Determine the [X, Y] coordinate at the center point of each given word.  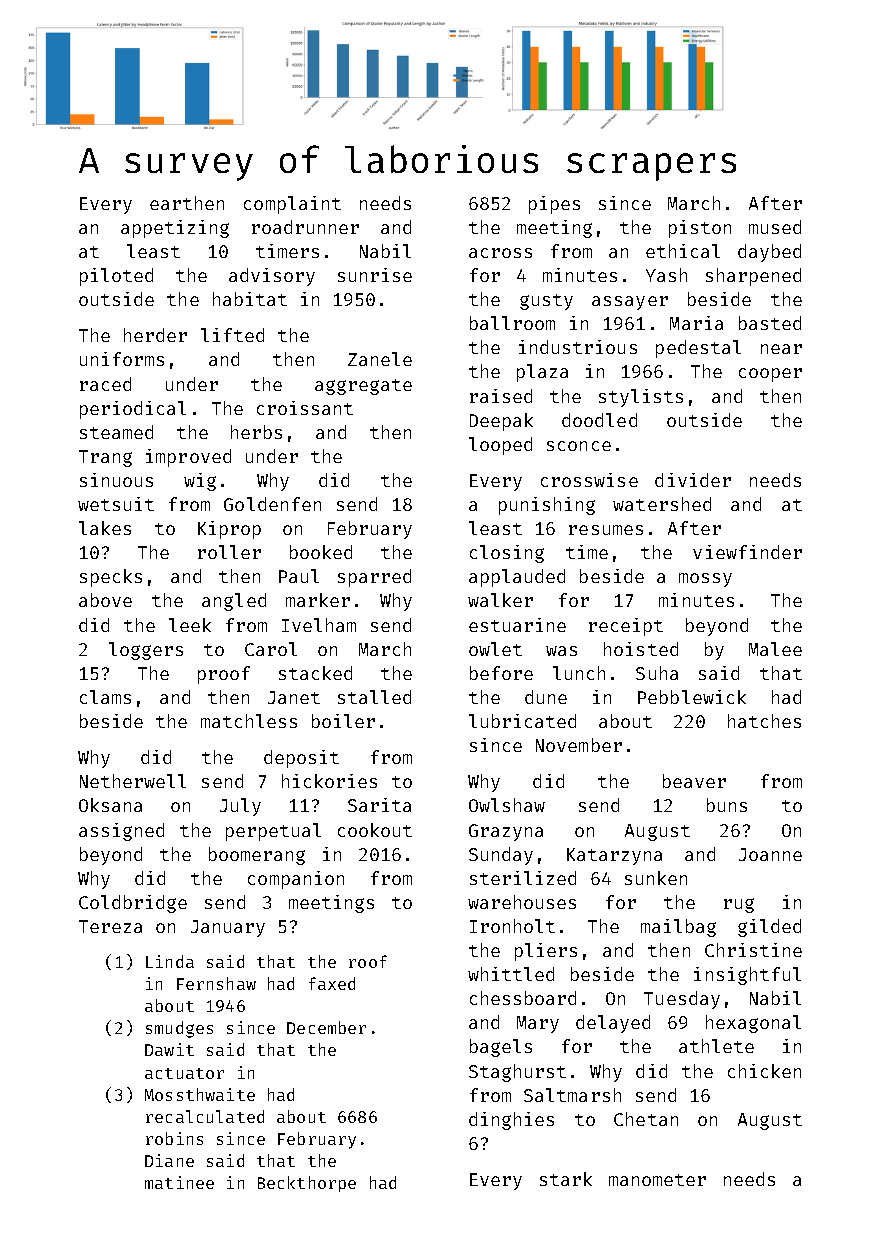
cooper [770, 375]
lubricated [522, 721]
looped [500, 446]
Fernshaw [216, 983]
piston [700, 229]
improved [188, 458]
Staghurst [517, 1073]
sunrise [375, 275]
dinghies [511, 1121]
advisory [272, 277]
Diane [169, 1160]
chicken [764, 1071]
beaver [694, 781]
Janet [294, 697]
